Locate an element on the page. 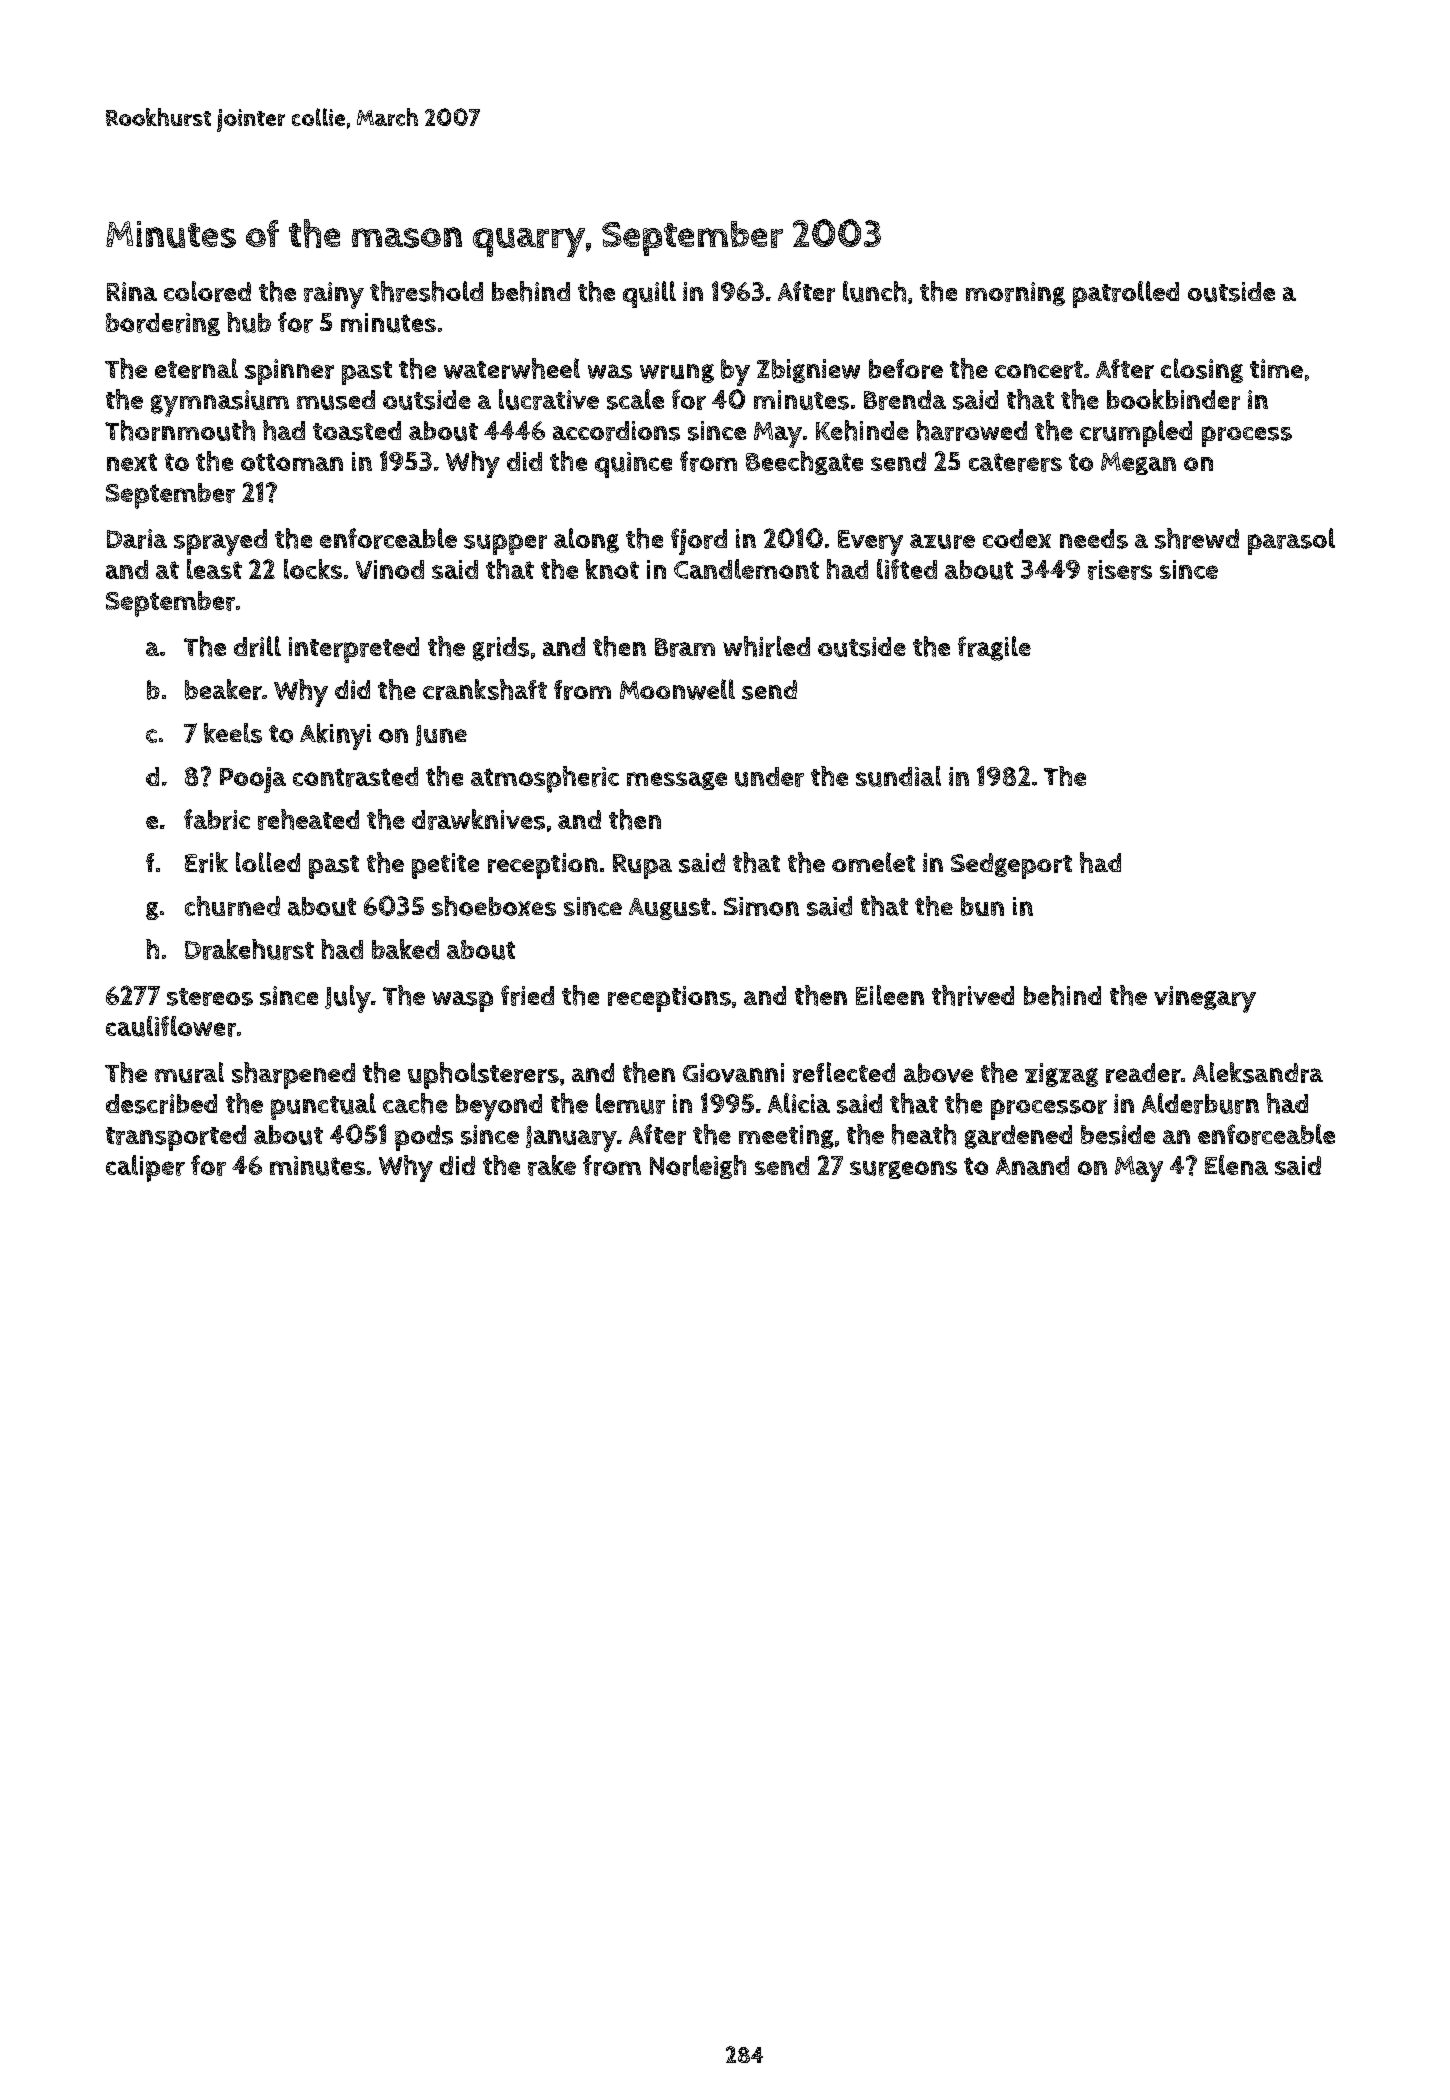 The image size is (1450, 2100). reflected is located at coordinates (844, 1072).
